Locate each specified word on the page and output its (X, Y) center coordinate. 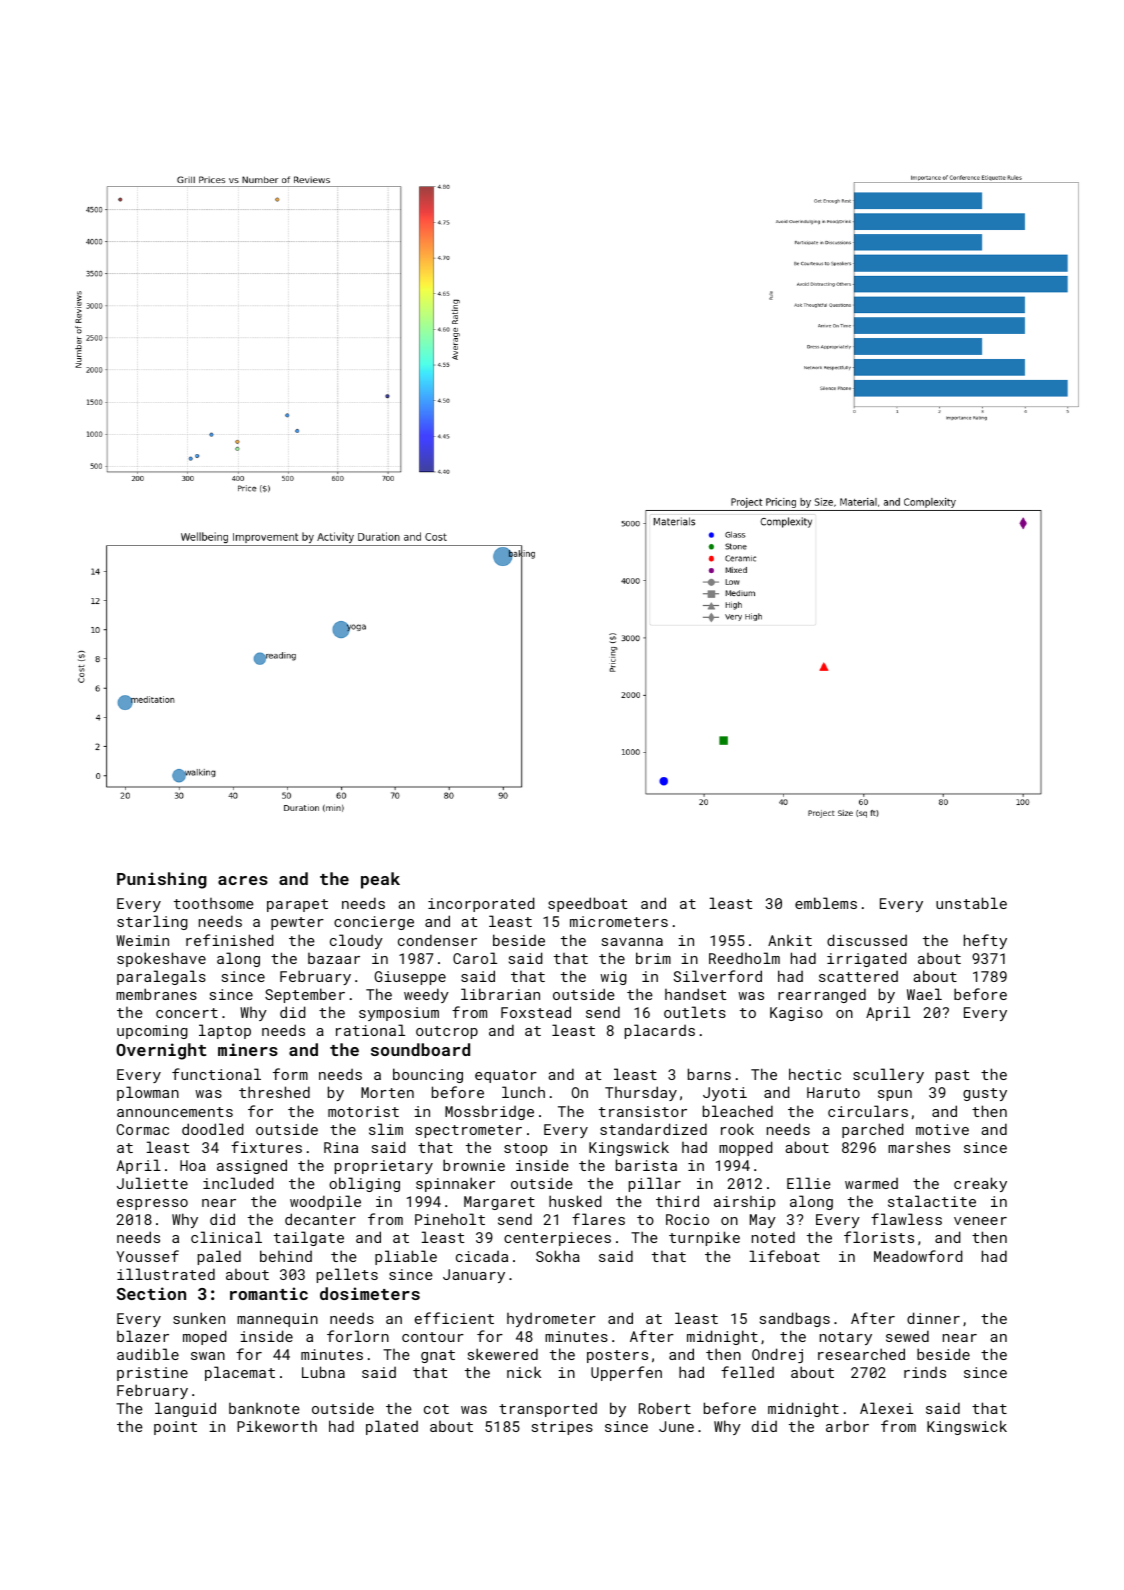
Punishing (162, 880)
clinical (226, 1237)
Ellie (809, 1183)
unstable (971, 903)
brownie (474, 1165)
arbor (847, 1426)
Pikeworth (277, 1426)
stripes (562, 1428)
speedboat (587, 904)
